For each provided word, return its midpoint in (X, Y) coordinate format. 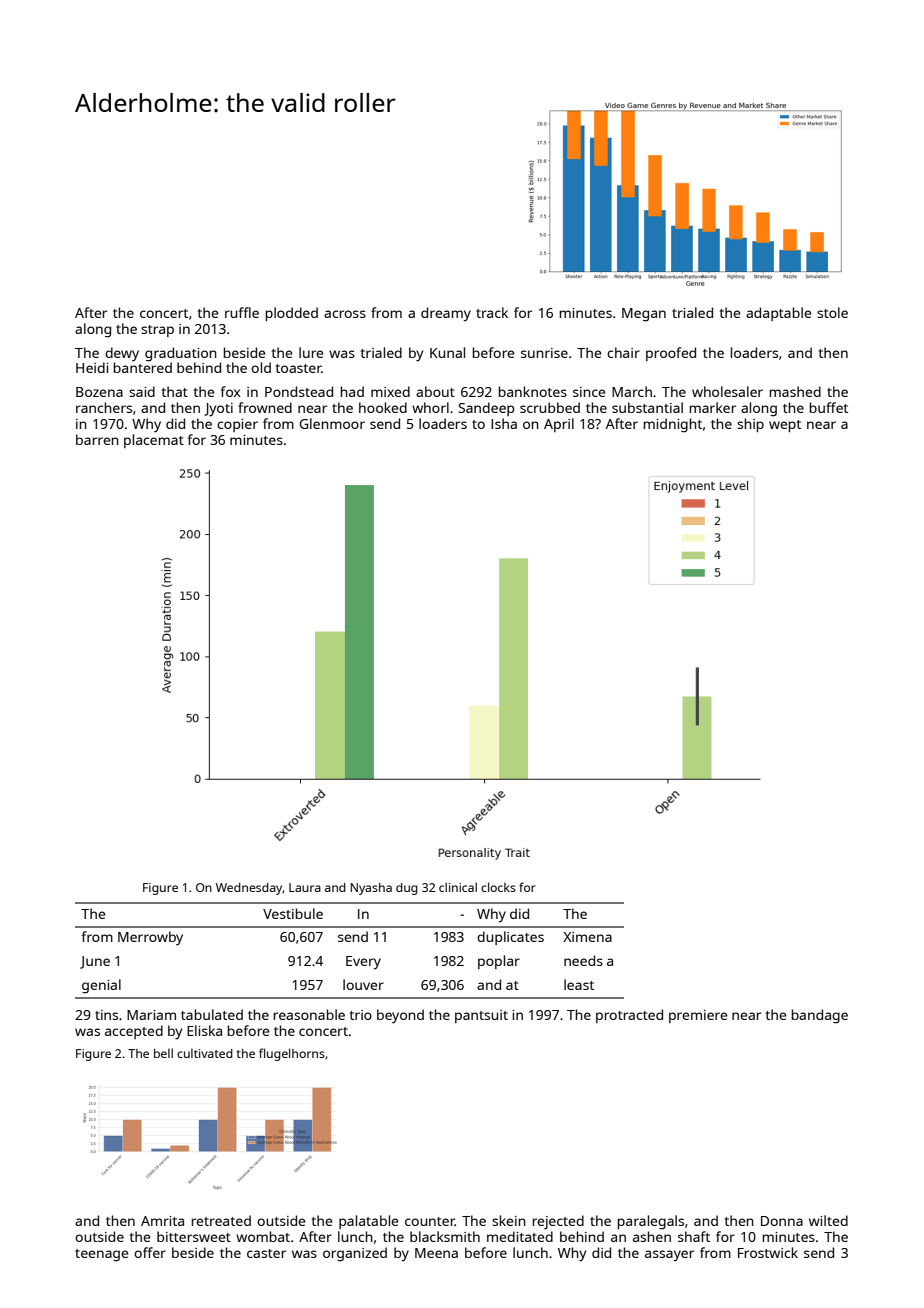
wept (785, 426)
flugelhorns (292, 1054)
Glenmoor (332, 423)
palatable (369, 1222)
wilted (828, 1220)
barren (97, 439)
